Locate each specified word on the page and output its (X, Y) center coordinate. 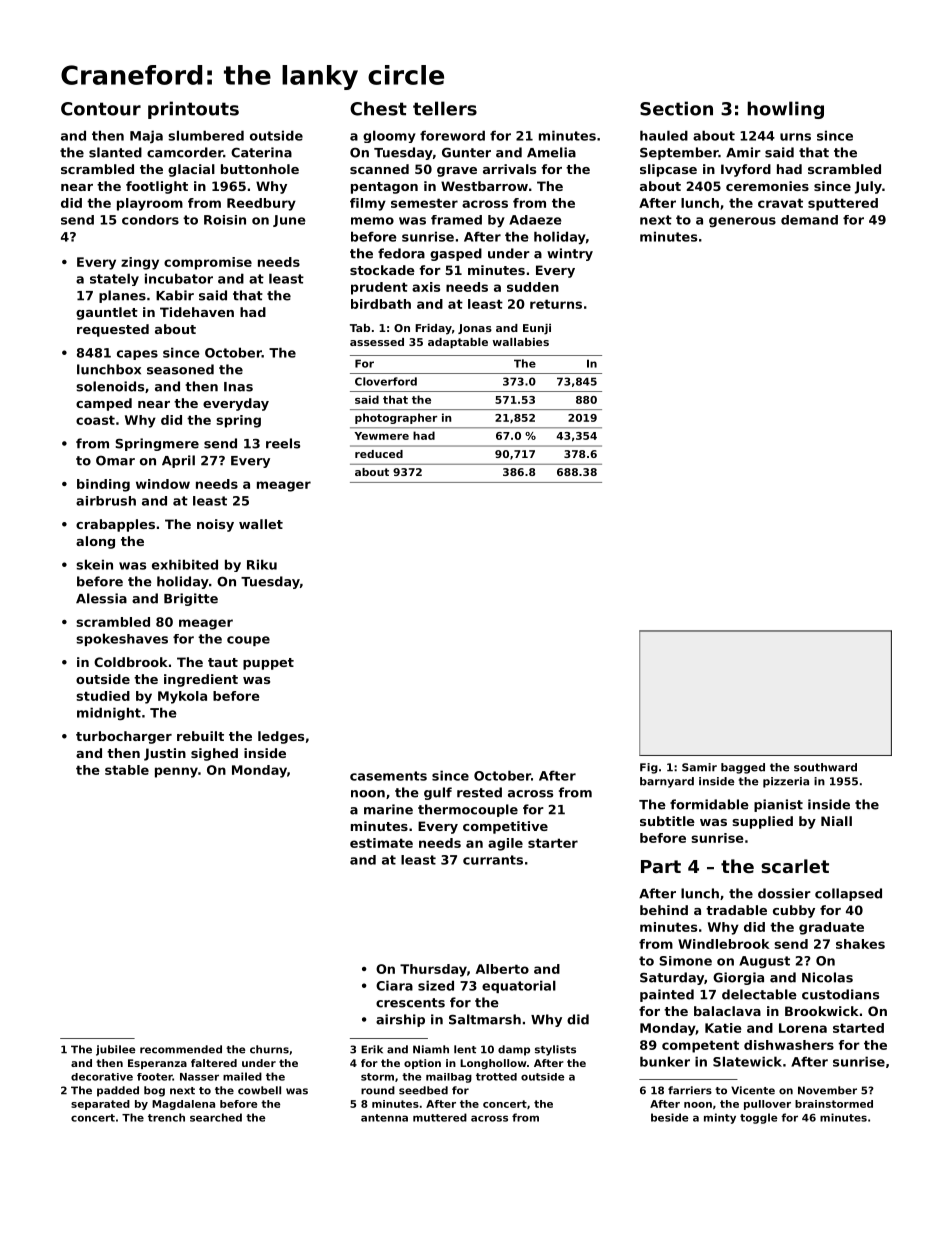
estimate (381, 843)
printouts (193, 110)
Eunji (537, 329)
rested (479, 792)
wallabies (521, 342)
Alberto (502, 969)
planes (122, 296)
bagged (743, 768)
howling (785, 110)
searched (216, 1117)
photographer (396, 418)
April (178, 461)
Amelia (551, 152)
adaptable (458, 343)
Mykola (182, 697)
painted (667, 995)
